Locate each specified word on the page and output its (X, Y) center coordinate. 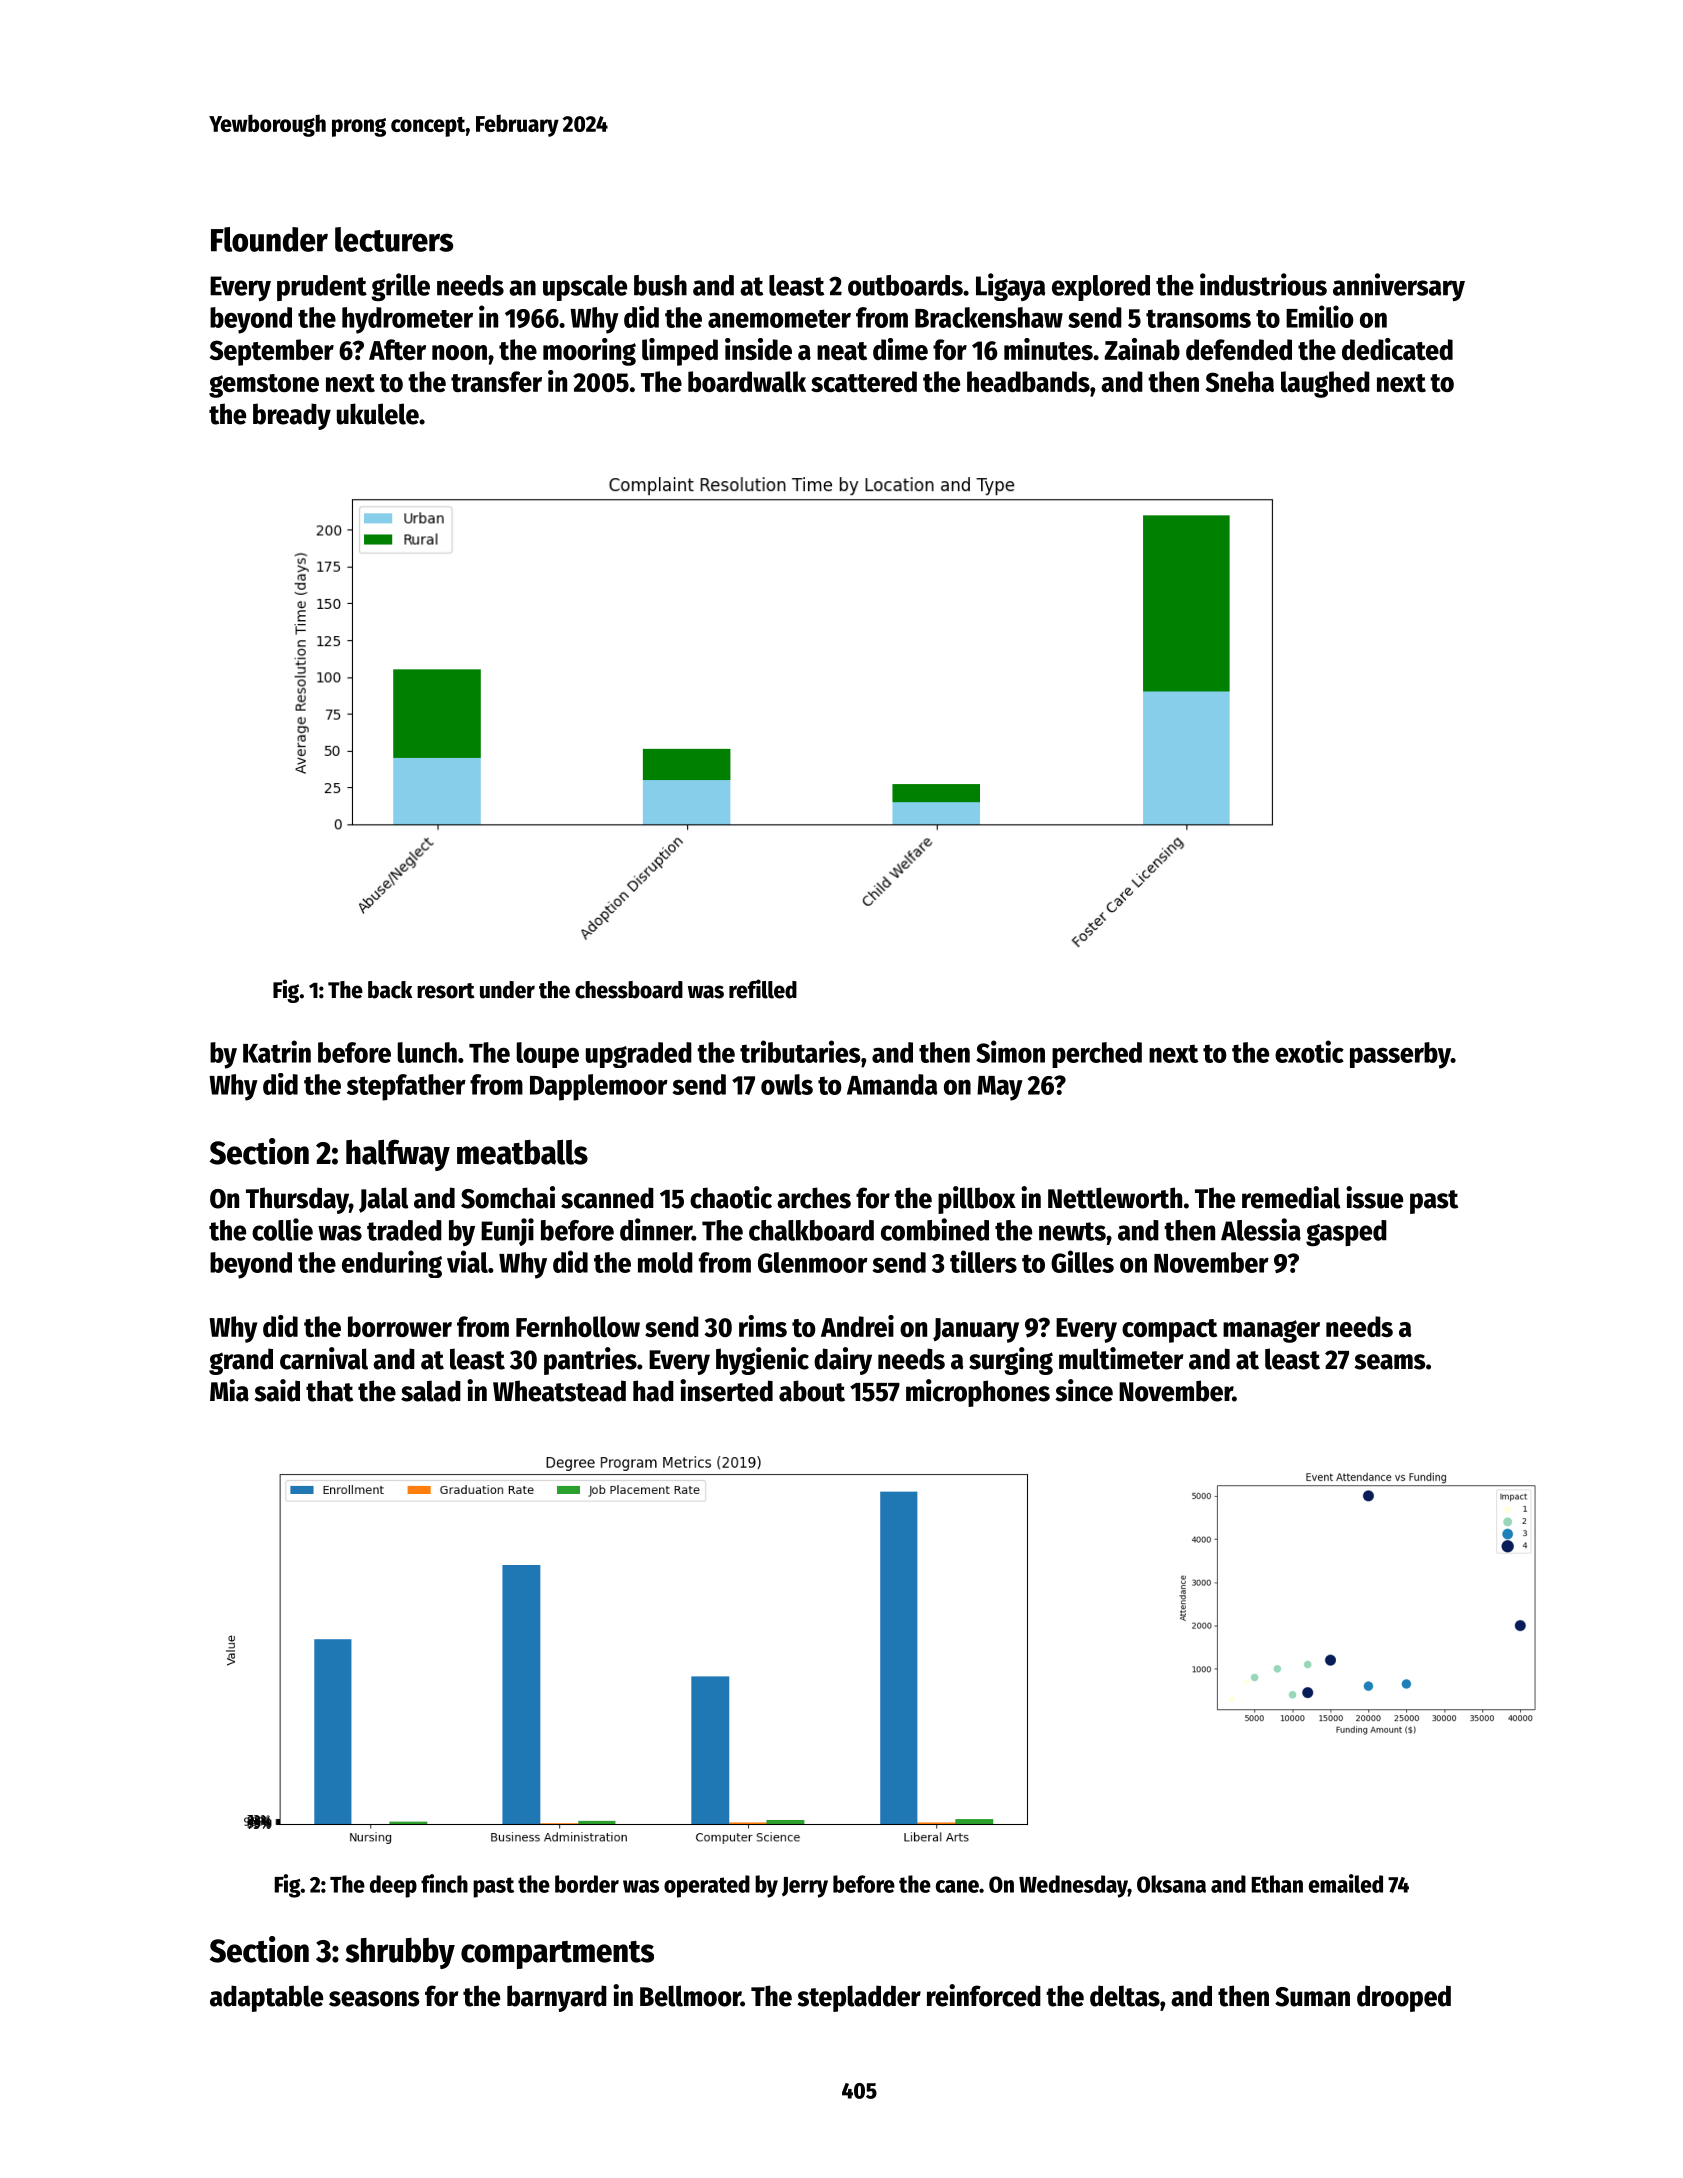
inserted (726, 1390)
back (390, 990)
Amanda (892, 1084)
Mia (229, 1390)
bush (660, 285)
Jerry (805, 1887)
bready (292, 416)
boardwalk (747, 381)
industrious (1263, 284)
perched (1097, 1055)
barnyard (557, 1998)
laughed (1325, 384)
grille (400, 287)
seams (1390, 1362)
